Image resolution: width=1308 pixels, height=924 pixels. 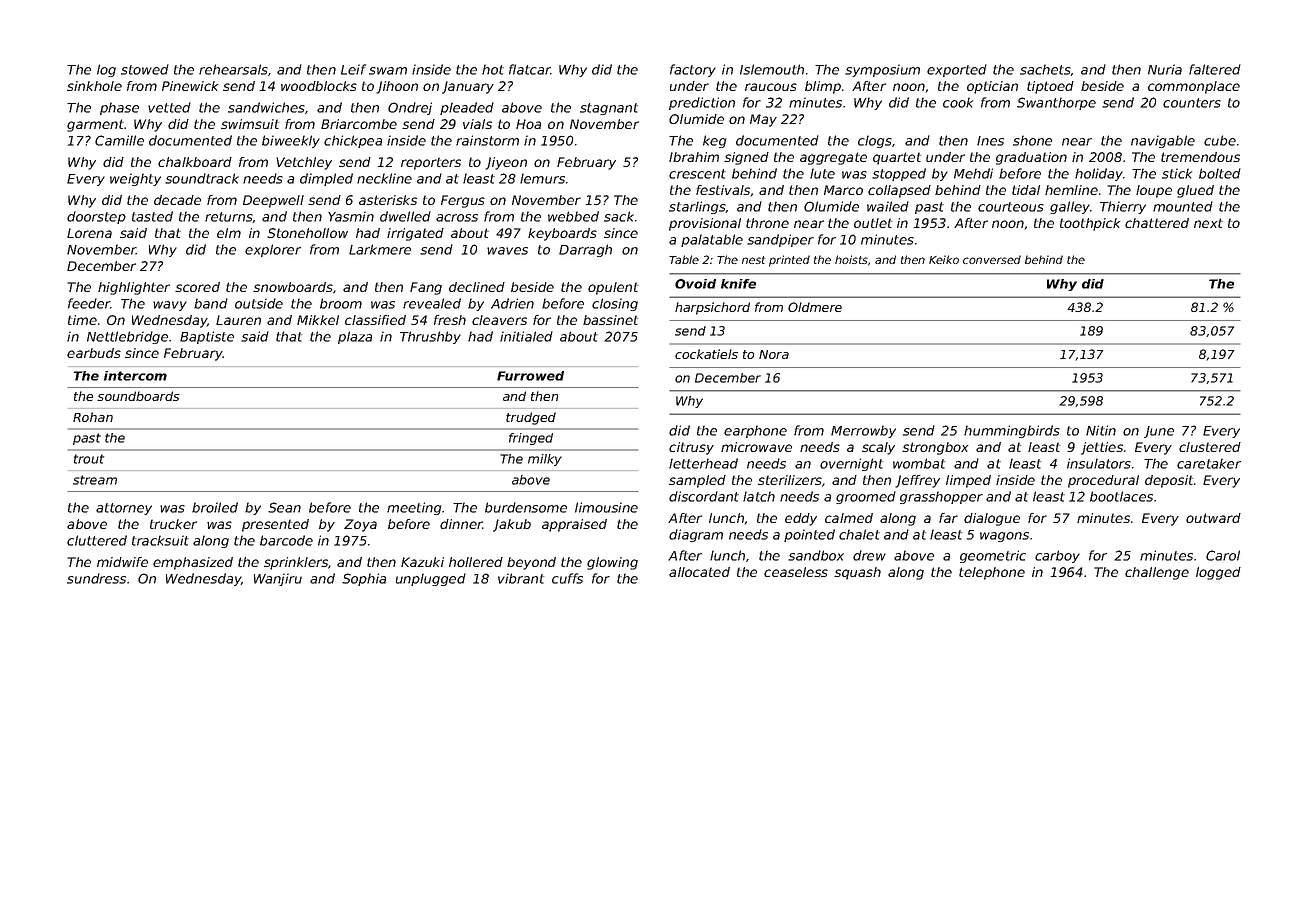 I want to click on allocated, so click(x=699, y=572).
